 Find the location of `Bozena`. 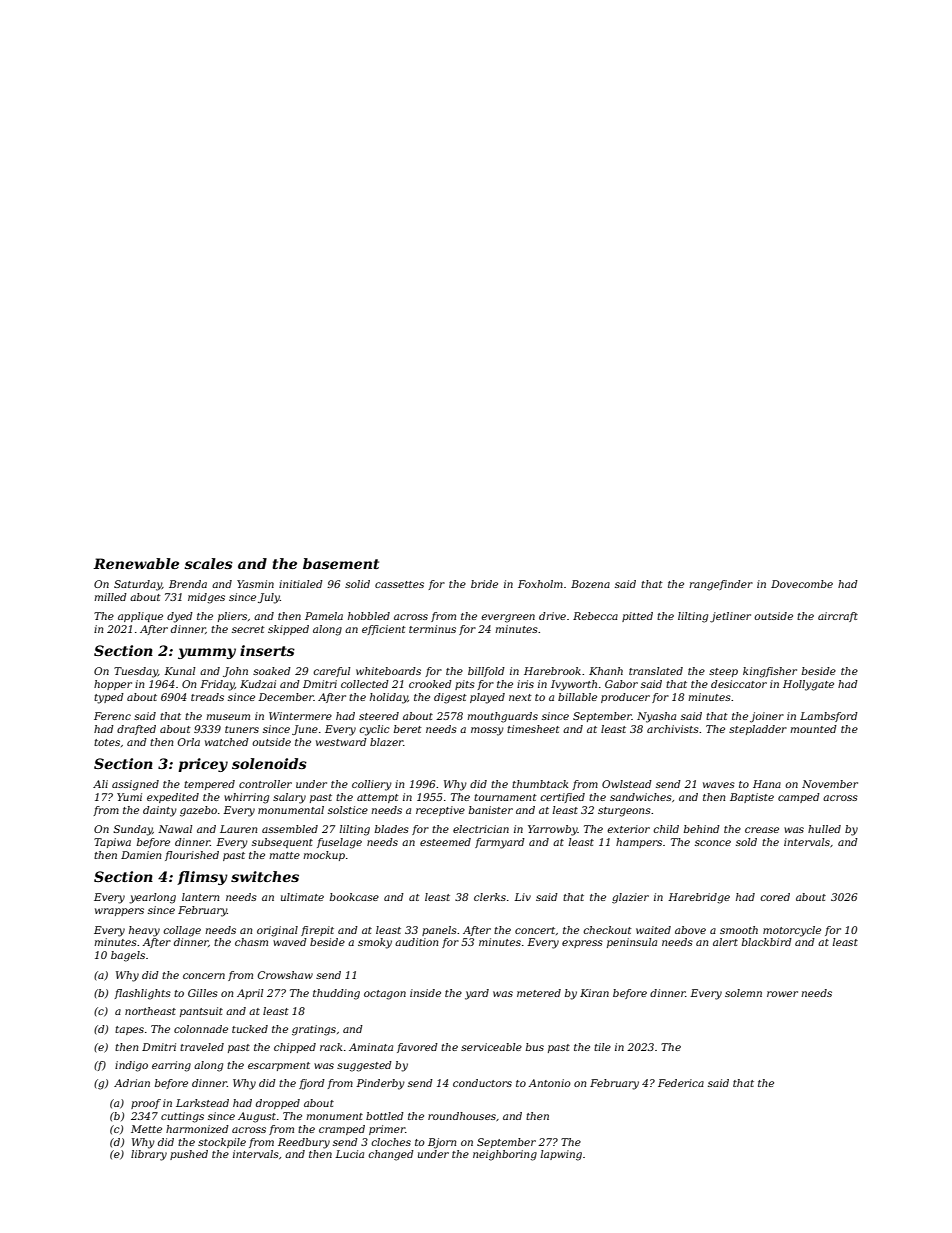

Bozena is located at coordinates (590, 584).
